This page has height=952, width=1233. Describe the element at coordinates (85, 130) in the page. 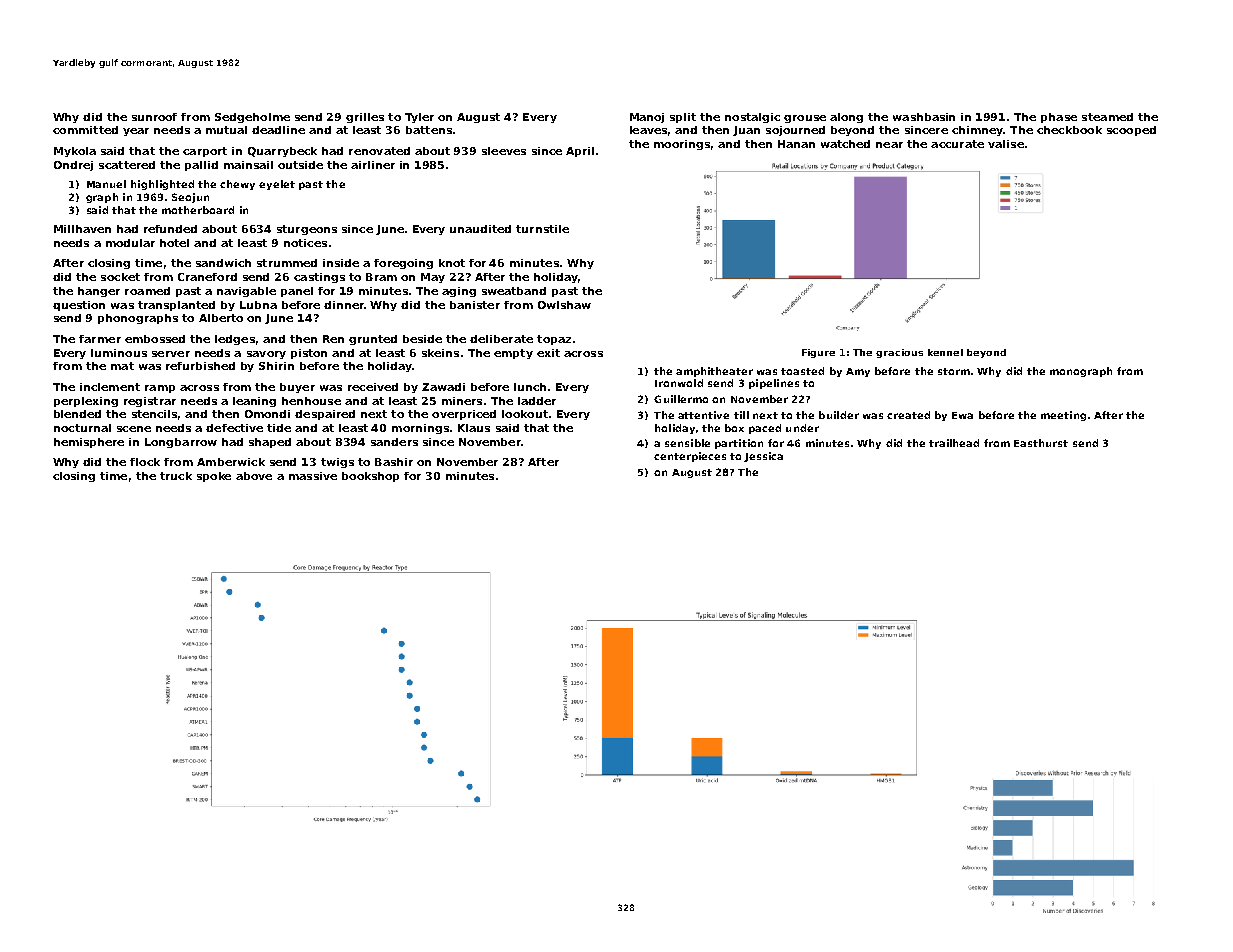

I see `committed` at that location.
